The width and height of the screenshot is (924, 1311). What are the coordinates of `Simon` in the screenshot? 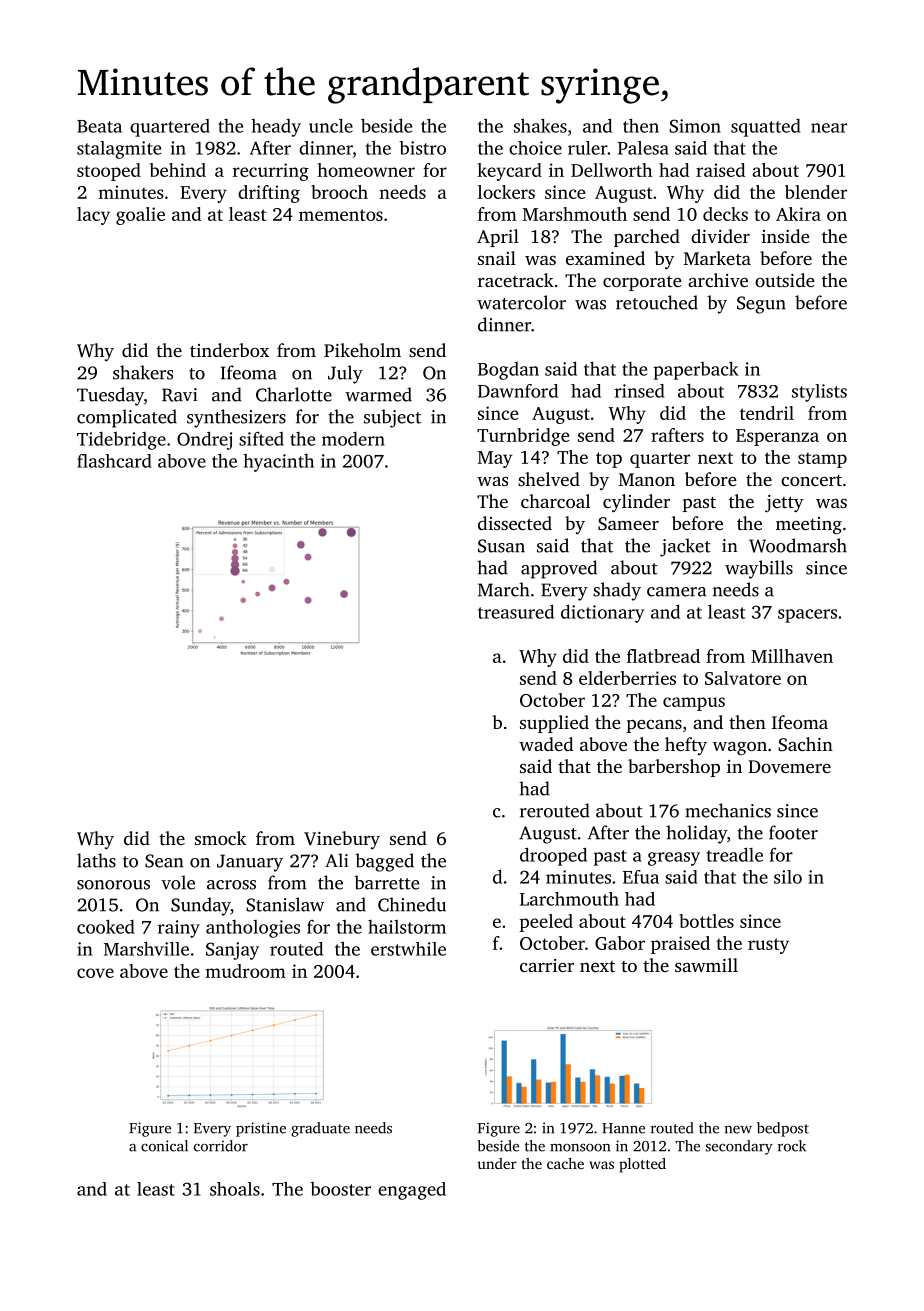 It's located at (695, 126).
